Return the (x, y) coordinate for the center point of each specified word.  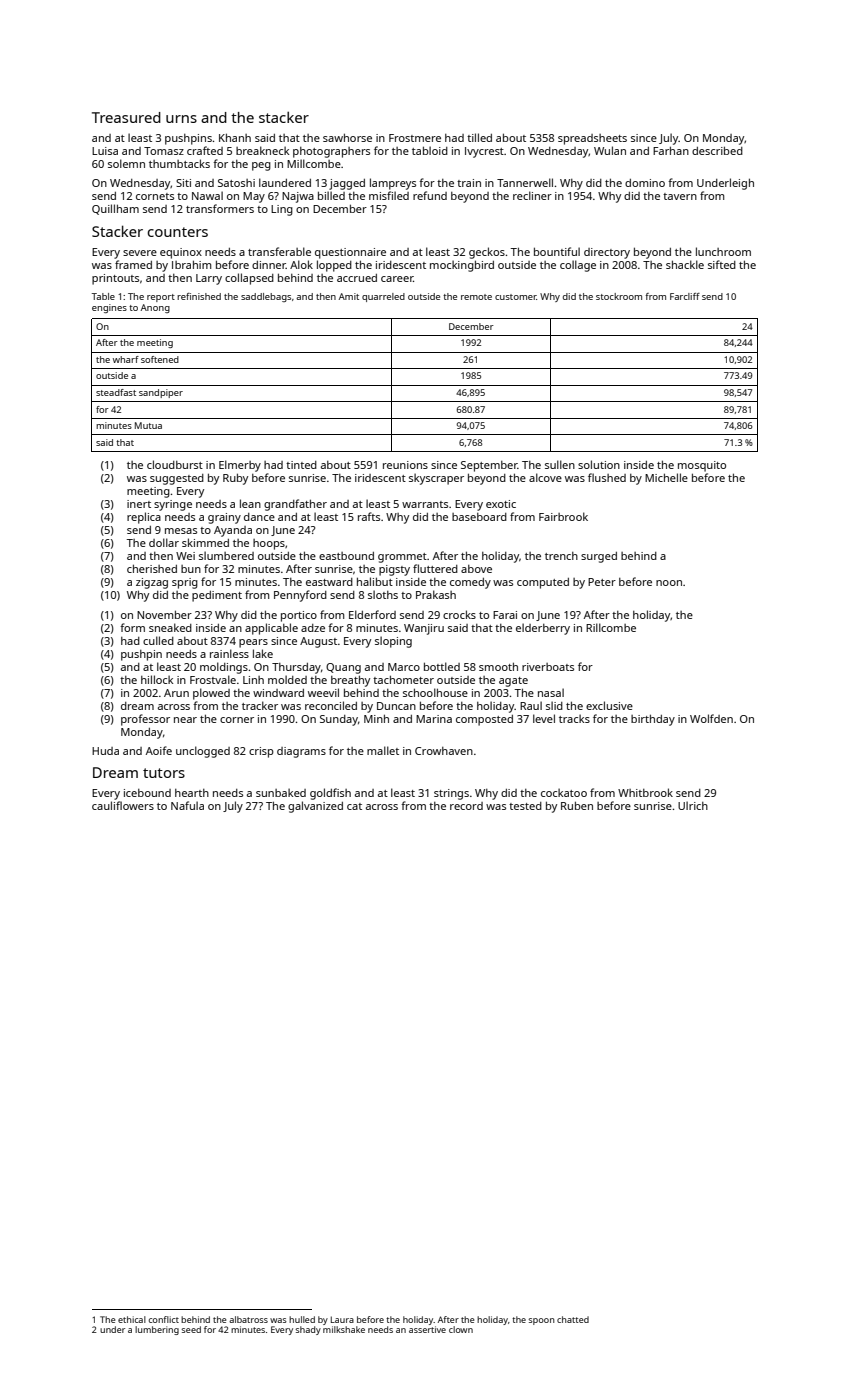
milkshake (344, 1329)
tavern (680, 196)
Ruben (577, 805)
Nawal (207, 195)
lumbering (157, 1330)
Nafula (187, 805)
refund (430, 195)
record (466, 806)
